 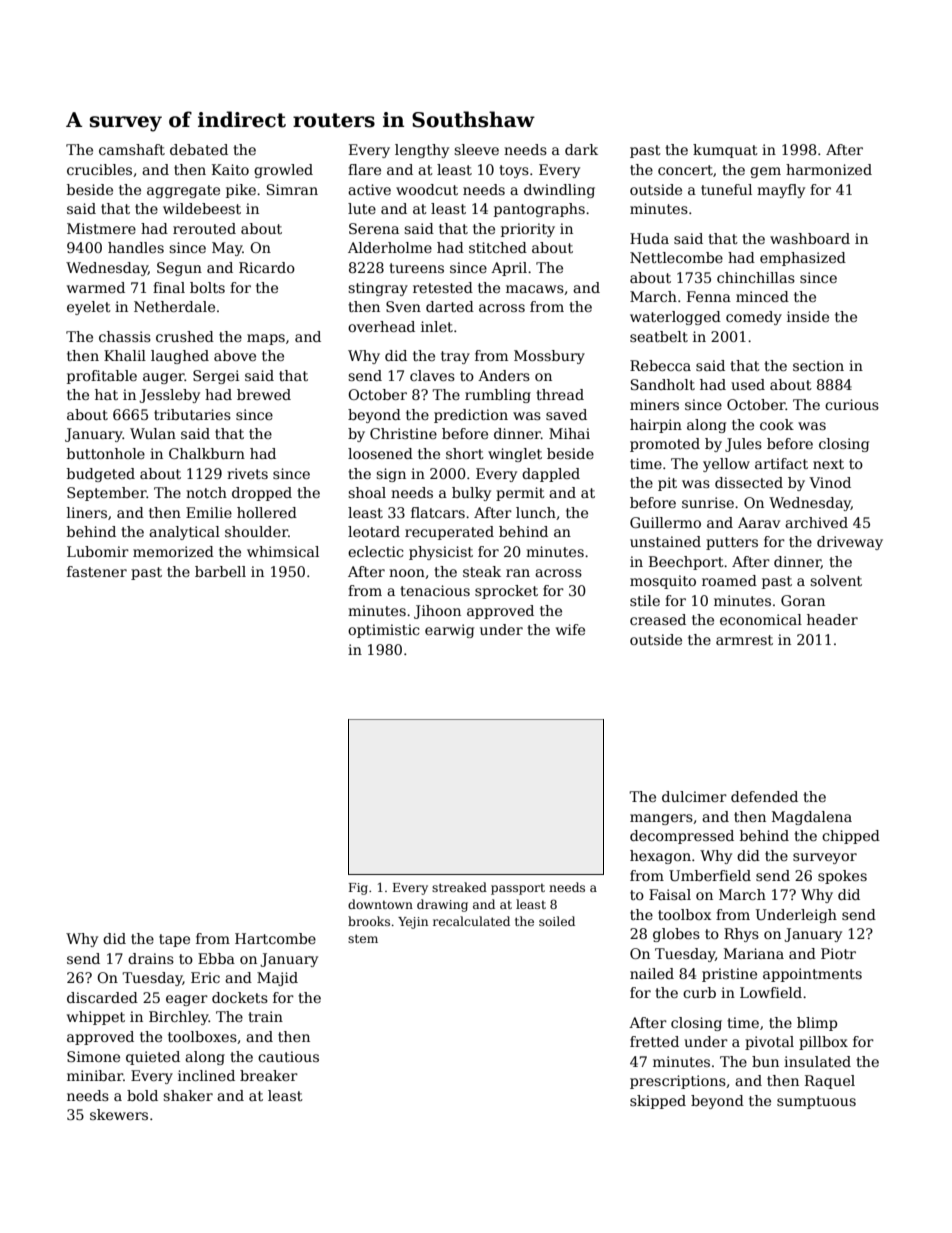 I want to click on pillbox, so click(x=823, y=1043).
